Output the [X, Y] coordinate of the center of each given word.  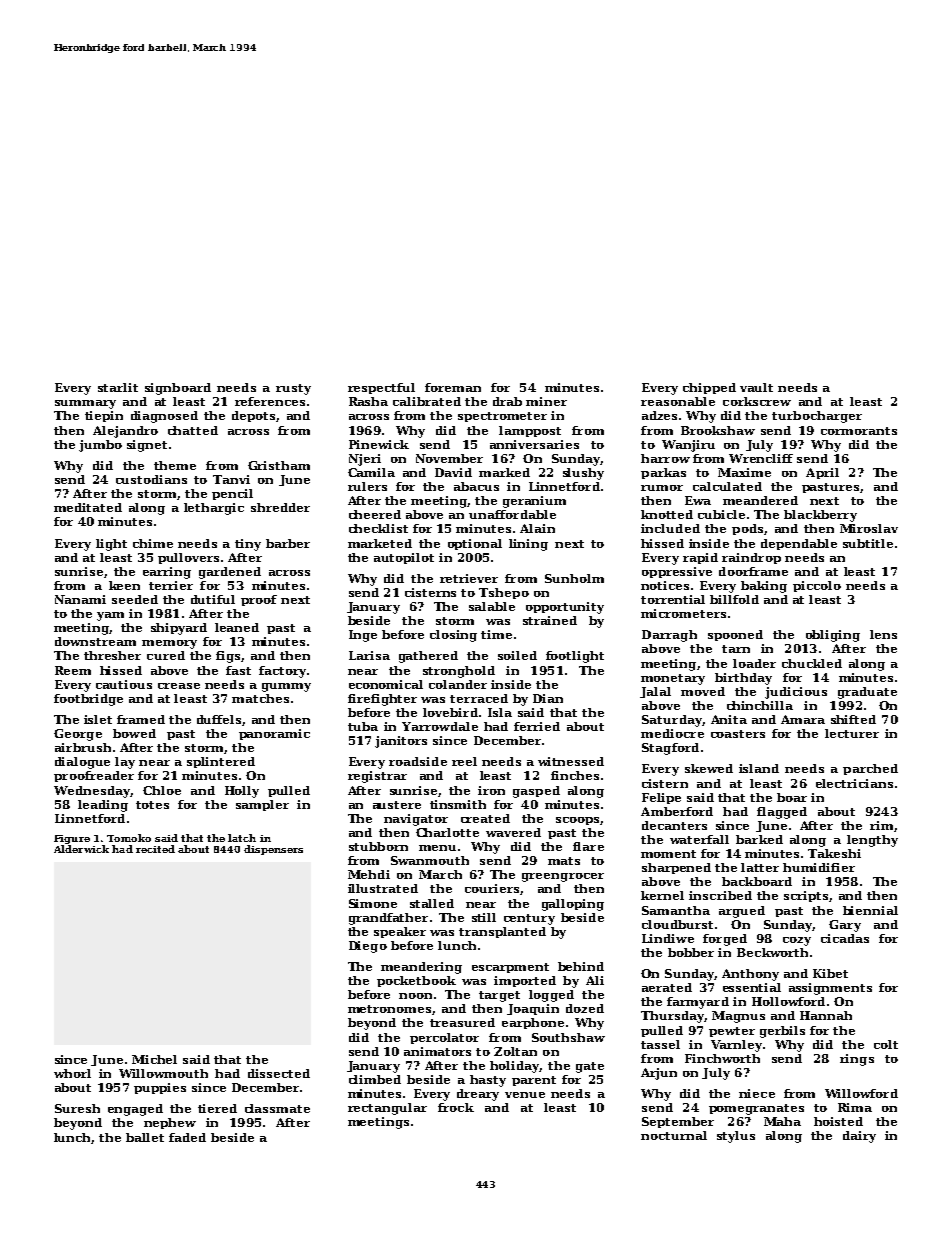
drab [507, 401]
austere [397, 805]
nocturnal [674, 1135]
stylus [736, 1137]
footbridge [88, 700]
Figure [72, 839]
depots [253, 416]
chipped [709, 388]
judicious [796, 693]
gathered [428, 657]
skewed [709, 768]
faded [187, 1137]
